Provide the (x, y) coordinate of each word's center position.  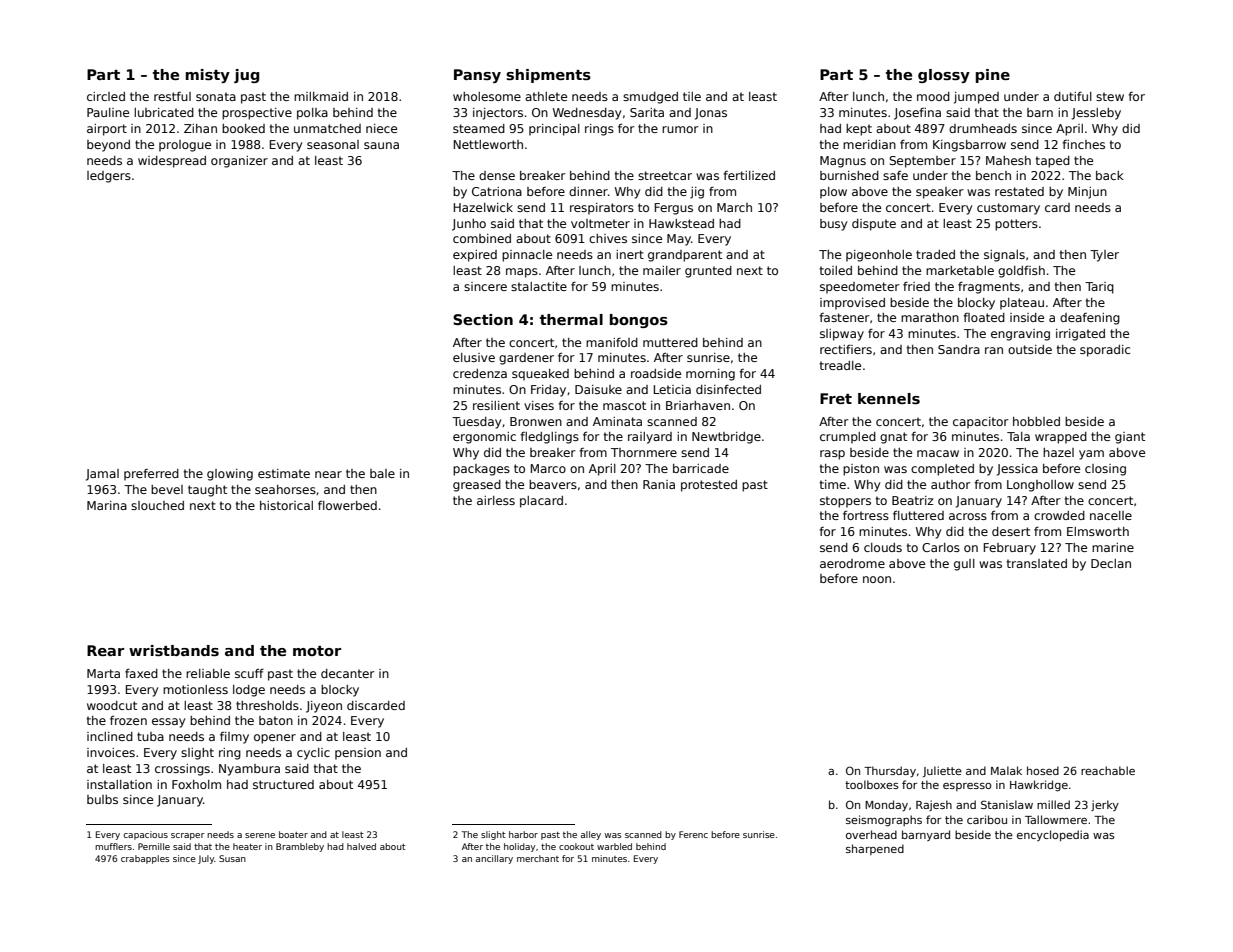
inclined (110, 736)
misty (208, 76)
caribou (987, 819)
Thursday (890, 771)
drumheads (983, 128)
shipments (548, 76)
